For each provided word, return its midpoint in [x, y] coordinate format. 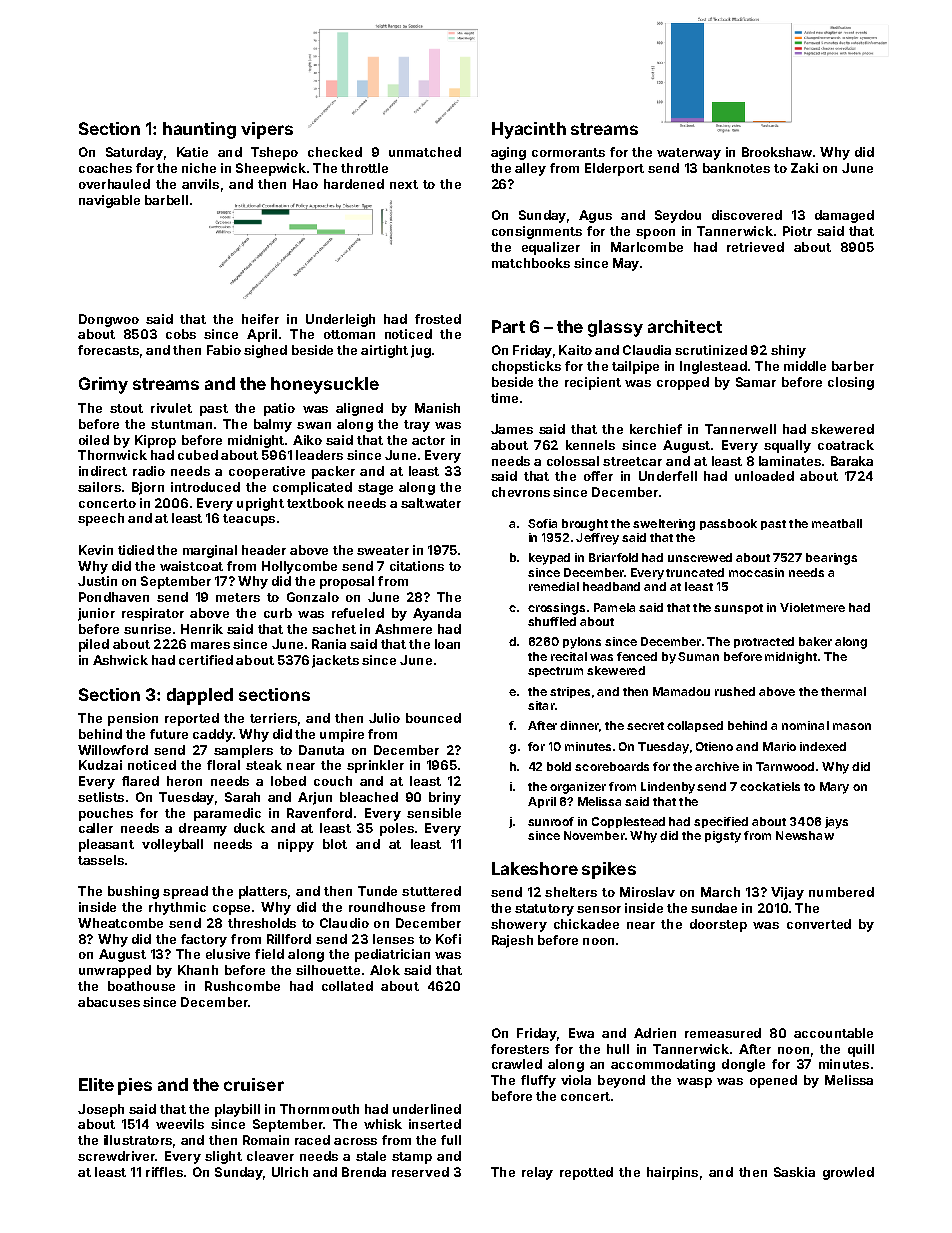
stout [126, 408]
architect [685, 326]
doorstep [718, 925]
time [504, 398]
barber [853, 366]
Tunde [377, 891]
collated [347, 986]
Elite [96, 1084]
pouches [106, 814]
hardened [354, 184]
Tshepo [274, 153]
